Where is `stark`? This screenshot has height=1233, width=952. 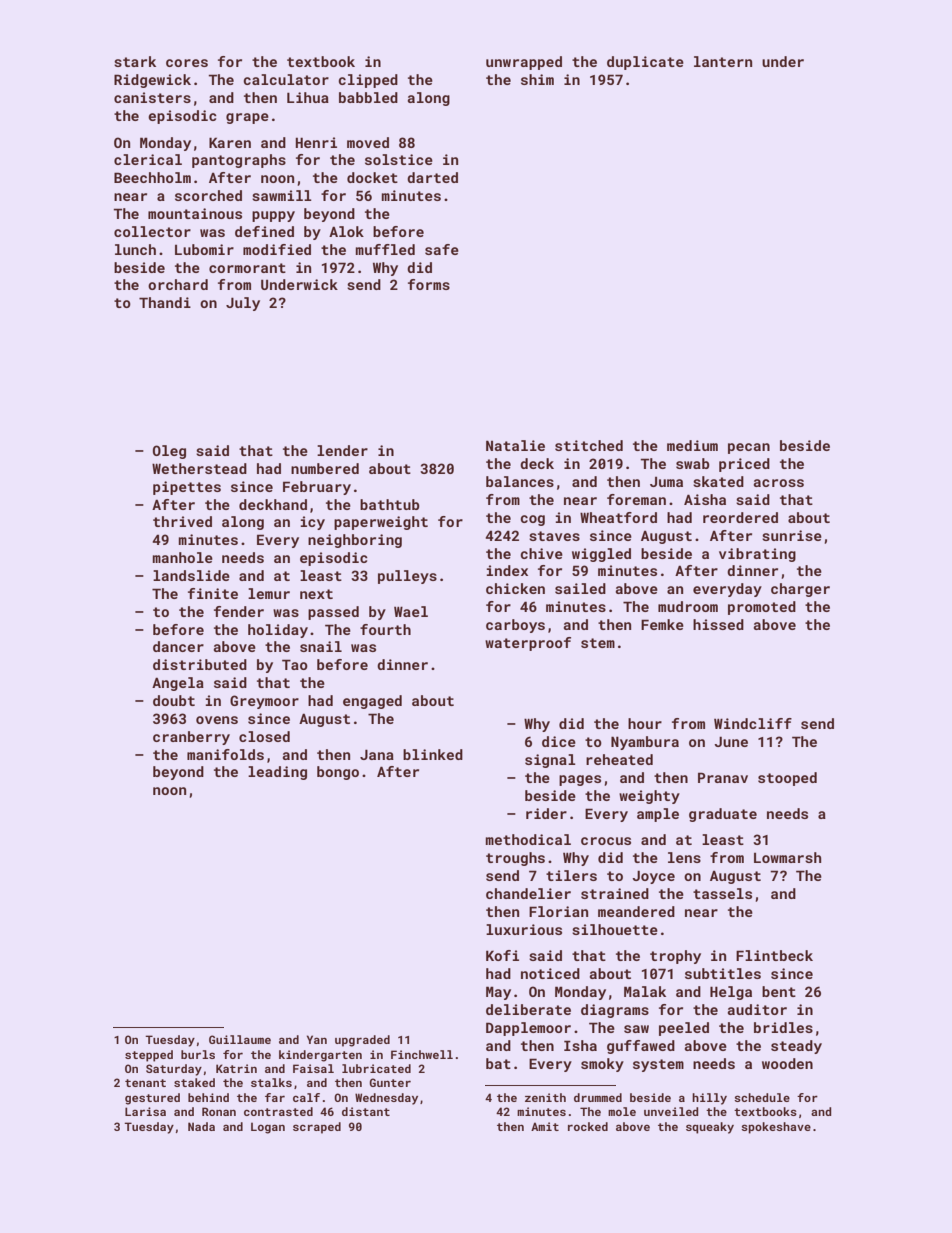
stark is located at coordinates (135, 61).
